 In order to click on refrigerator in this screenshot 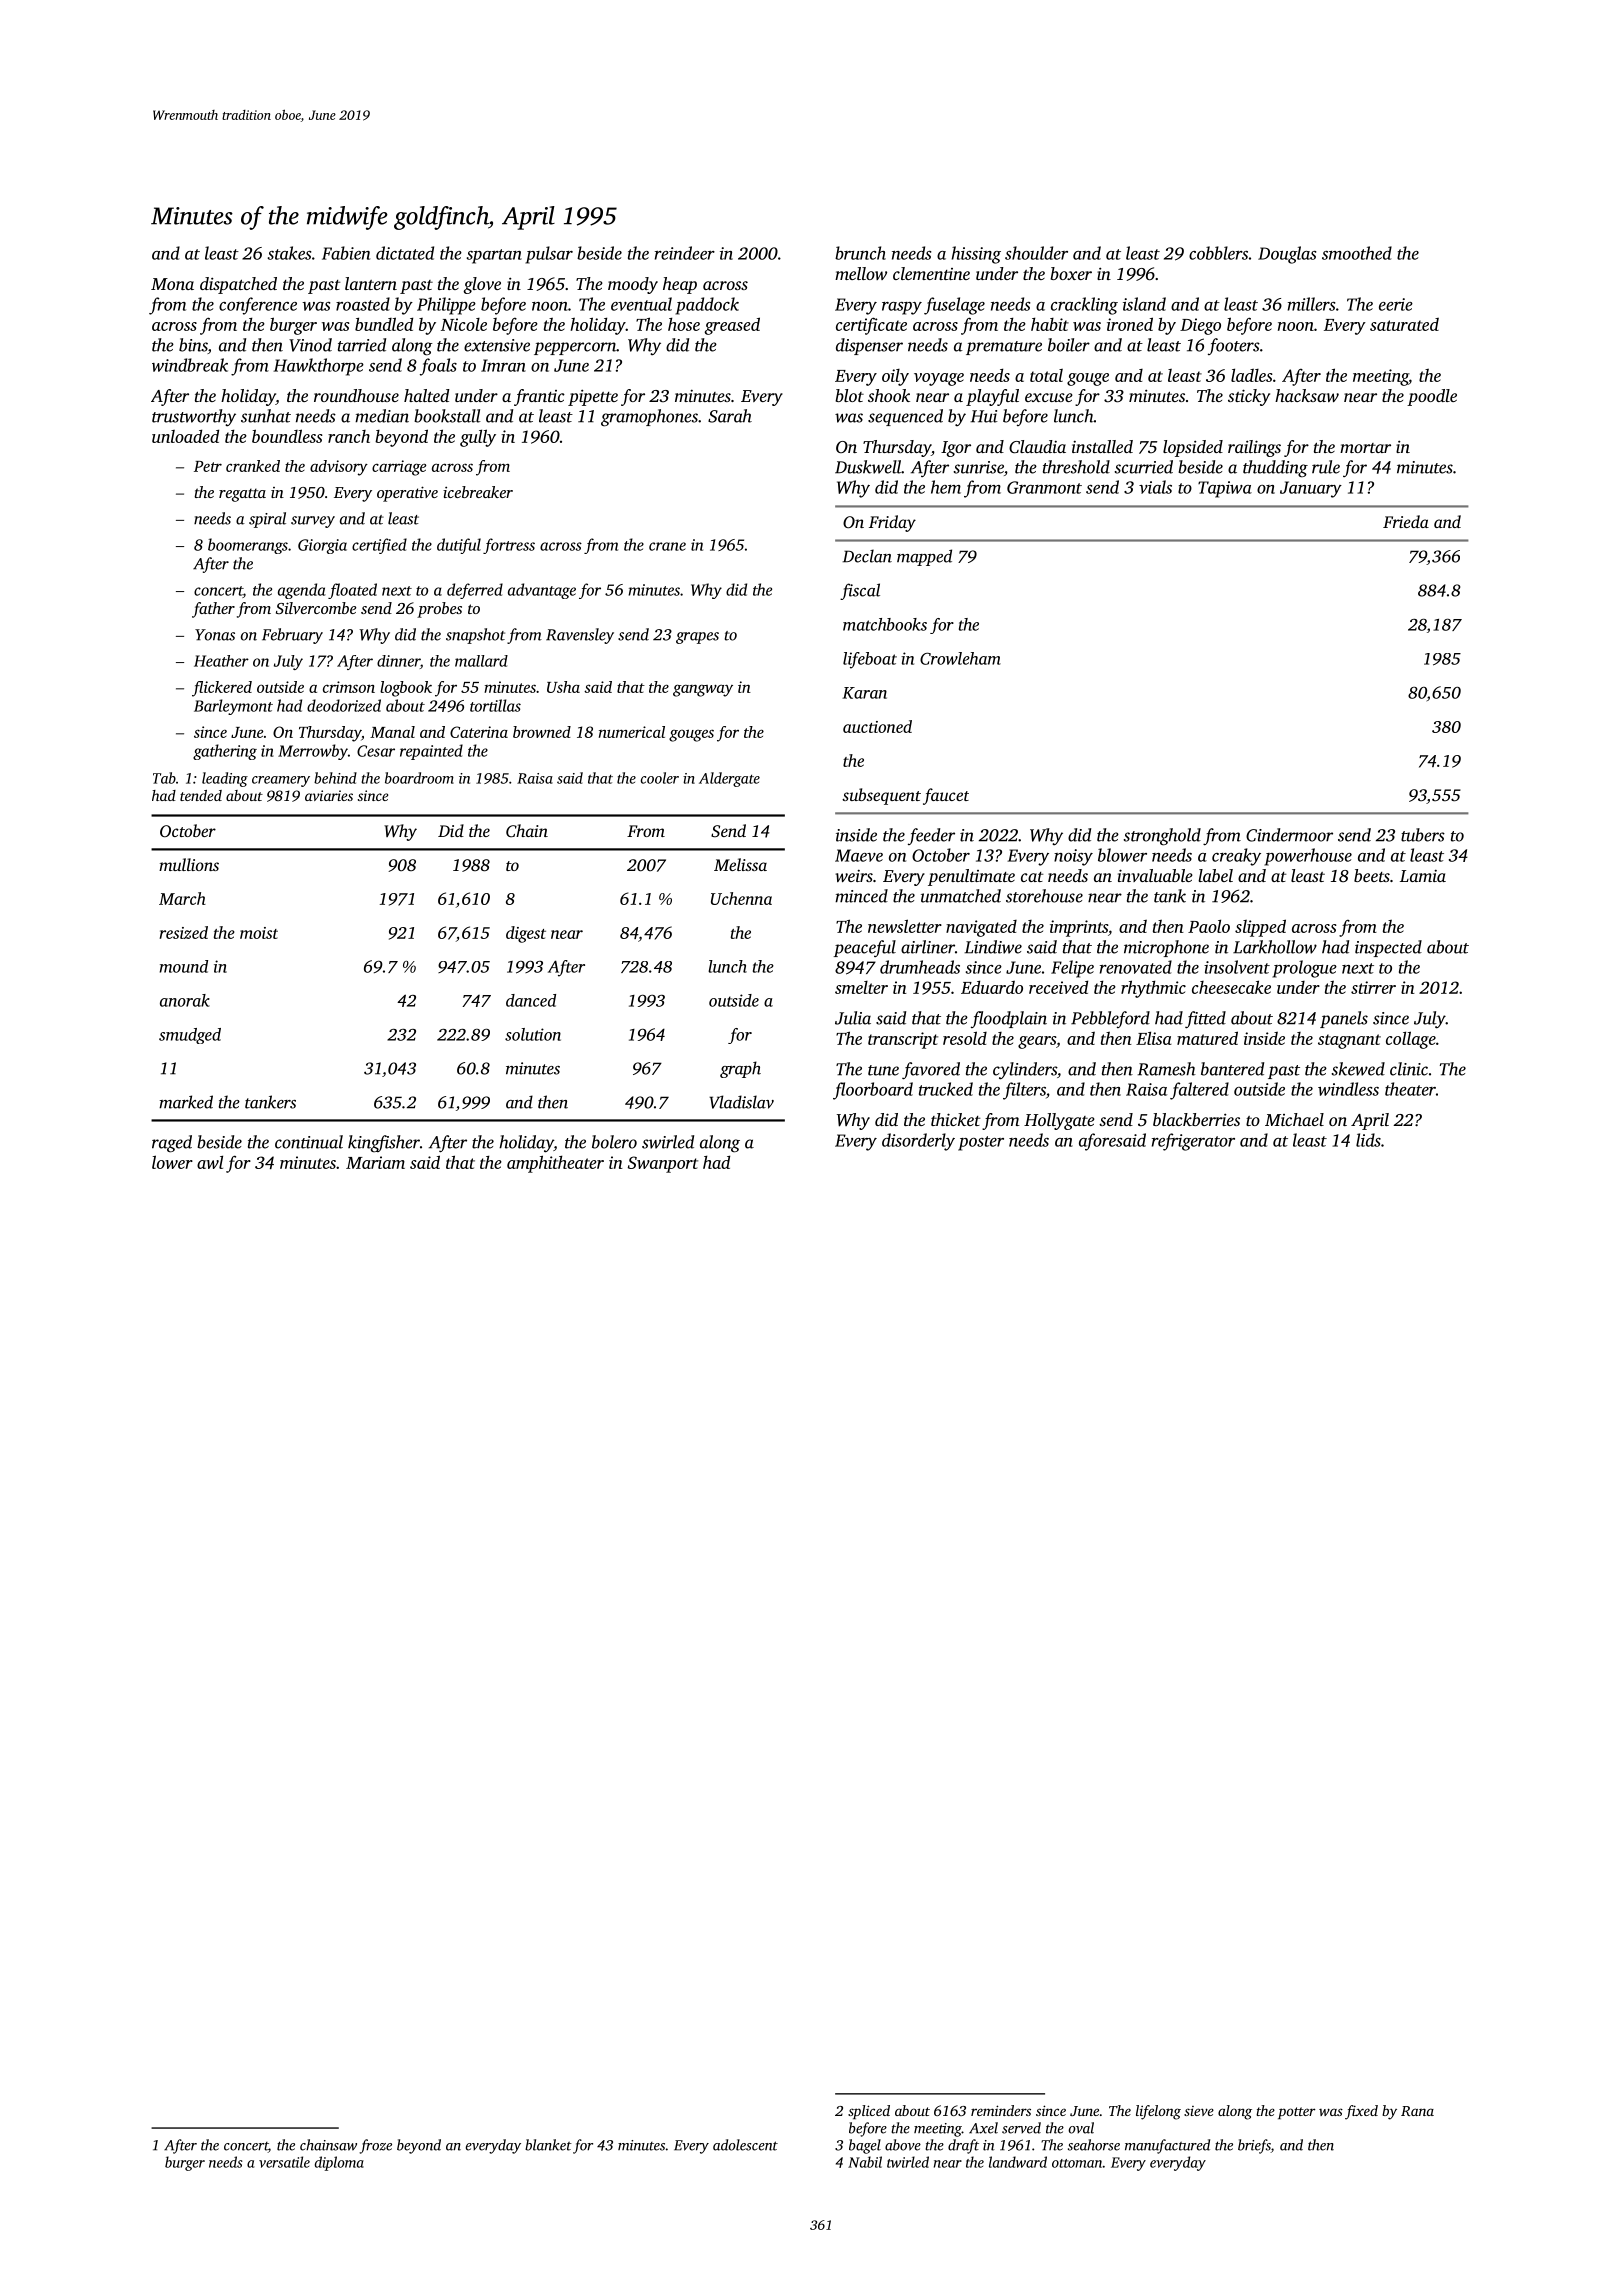, I will do `click(1193, 1142)`.
